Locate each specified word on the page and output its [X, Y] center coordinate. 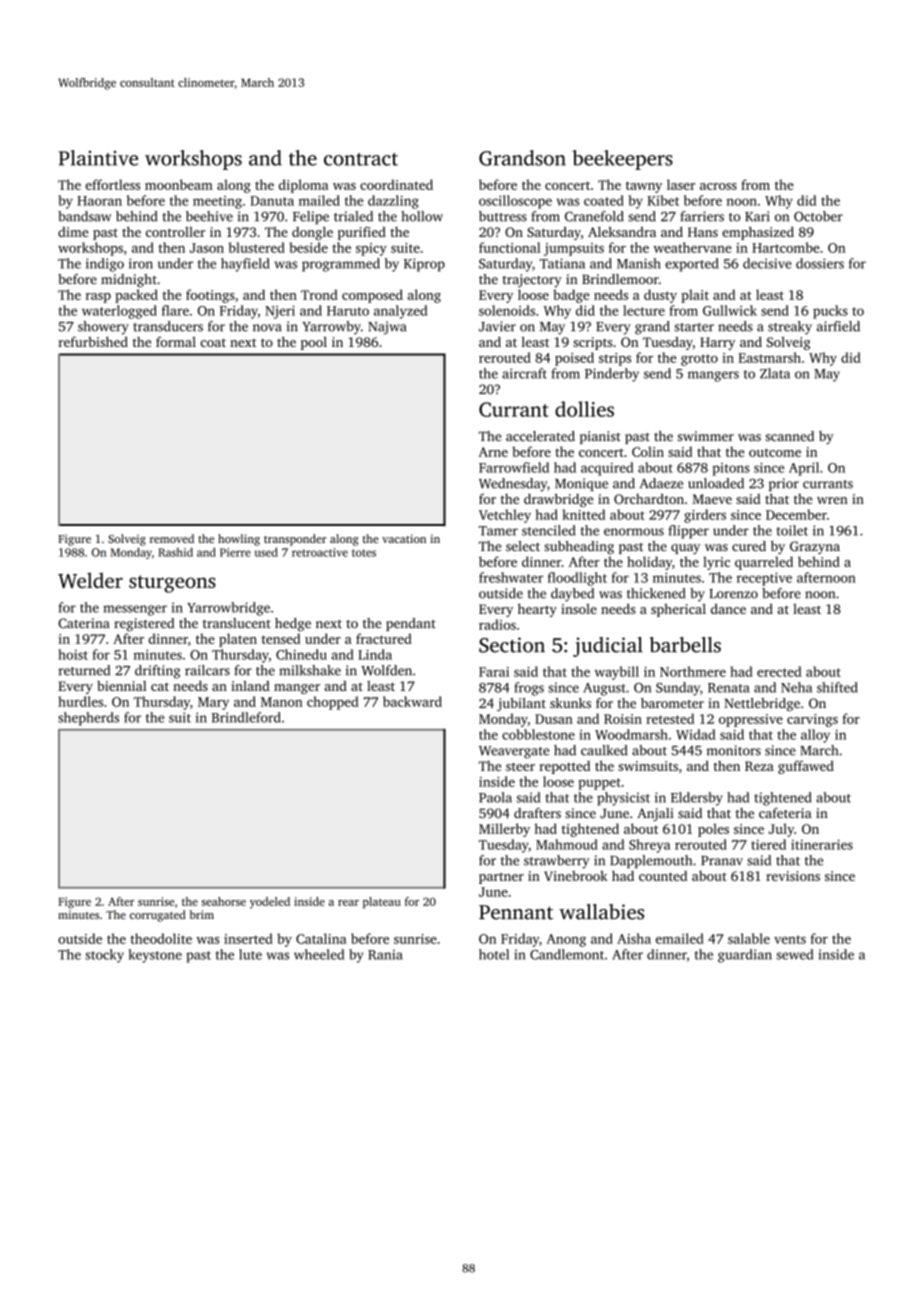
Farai [494, 672]
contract [361, 159]
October [818, 216]
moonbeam [179, 184]
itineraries [822, 844]
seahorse [223, 901]
